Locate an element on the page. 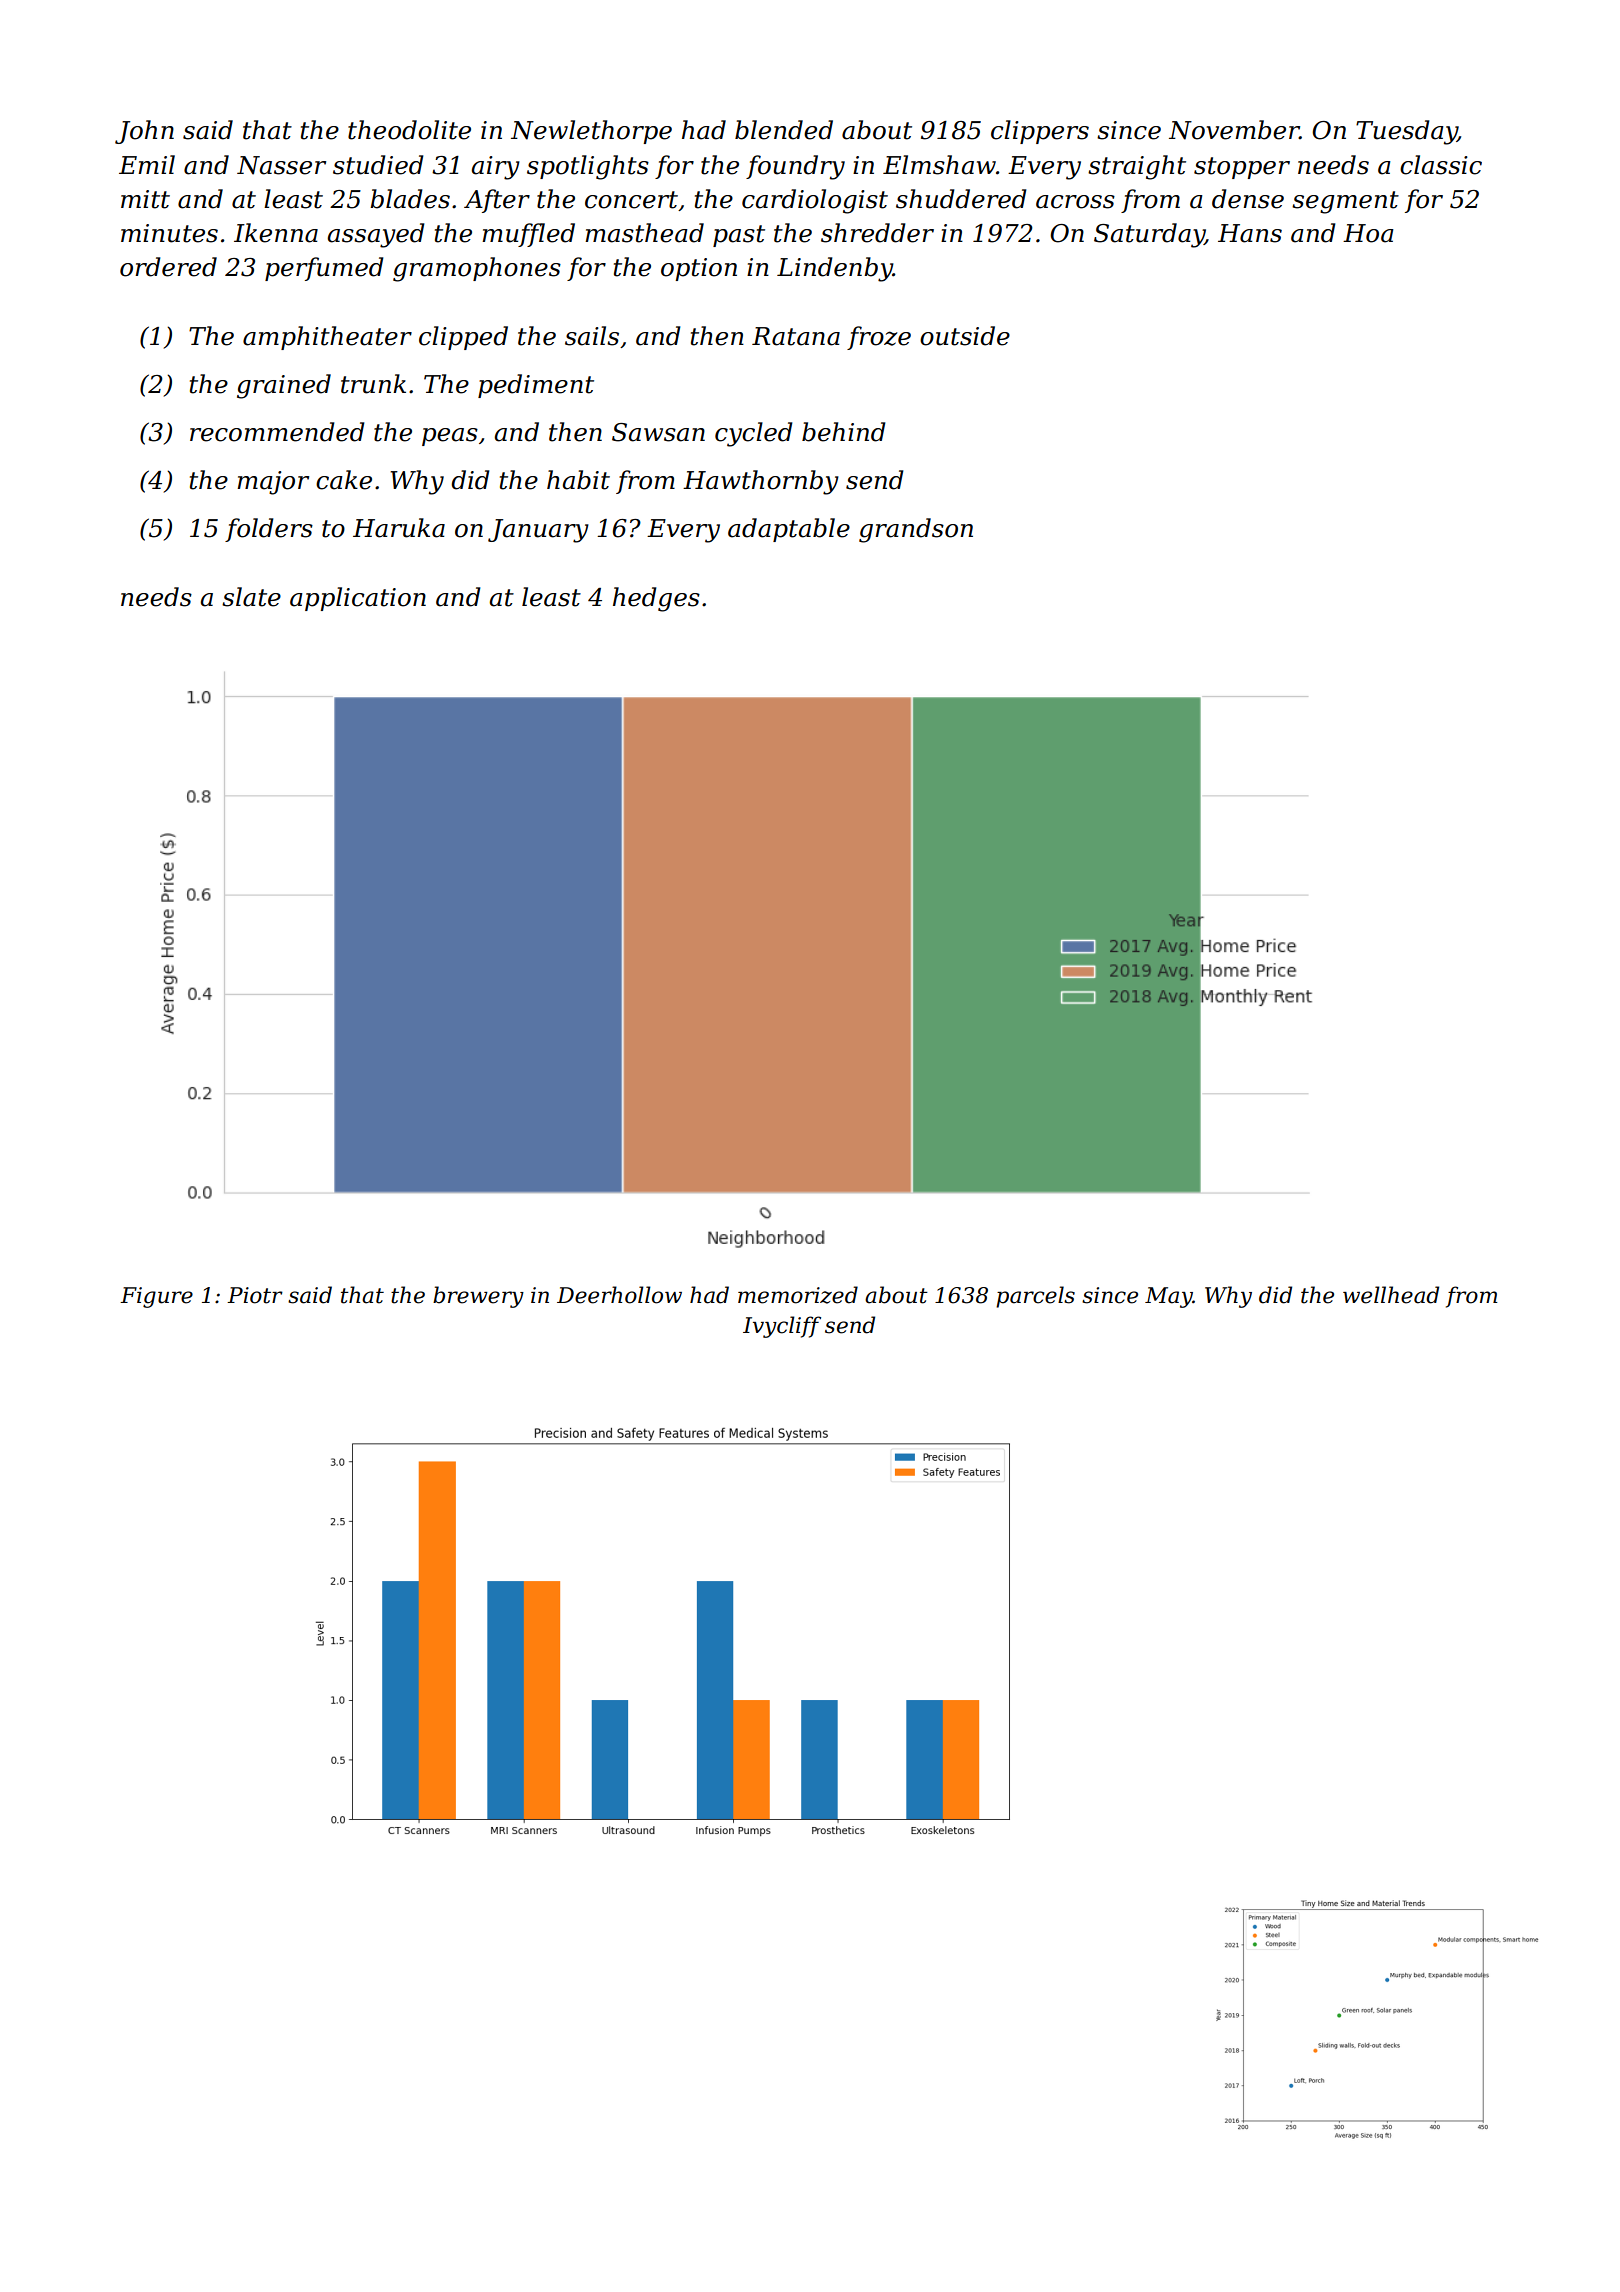 The height and width of the page is (2292, 1620). gramophones is located at coordinates (477, 269).
